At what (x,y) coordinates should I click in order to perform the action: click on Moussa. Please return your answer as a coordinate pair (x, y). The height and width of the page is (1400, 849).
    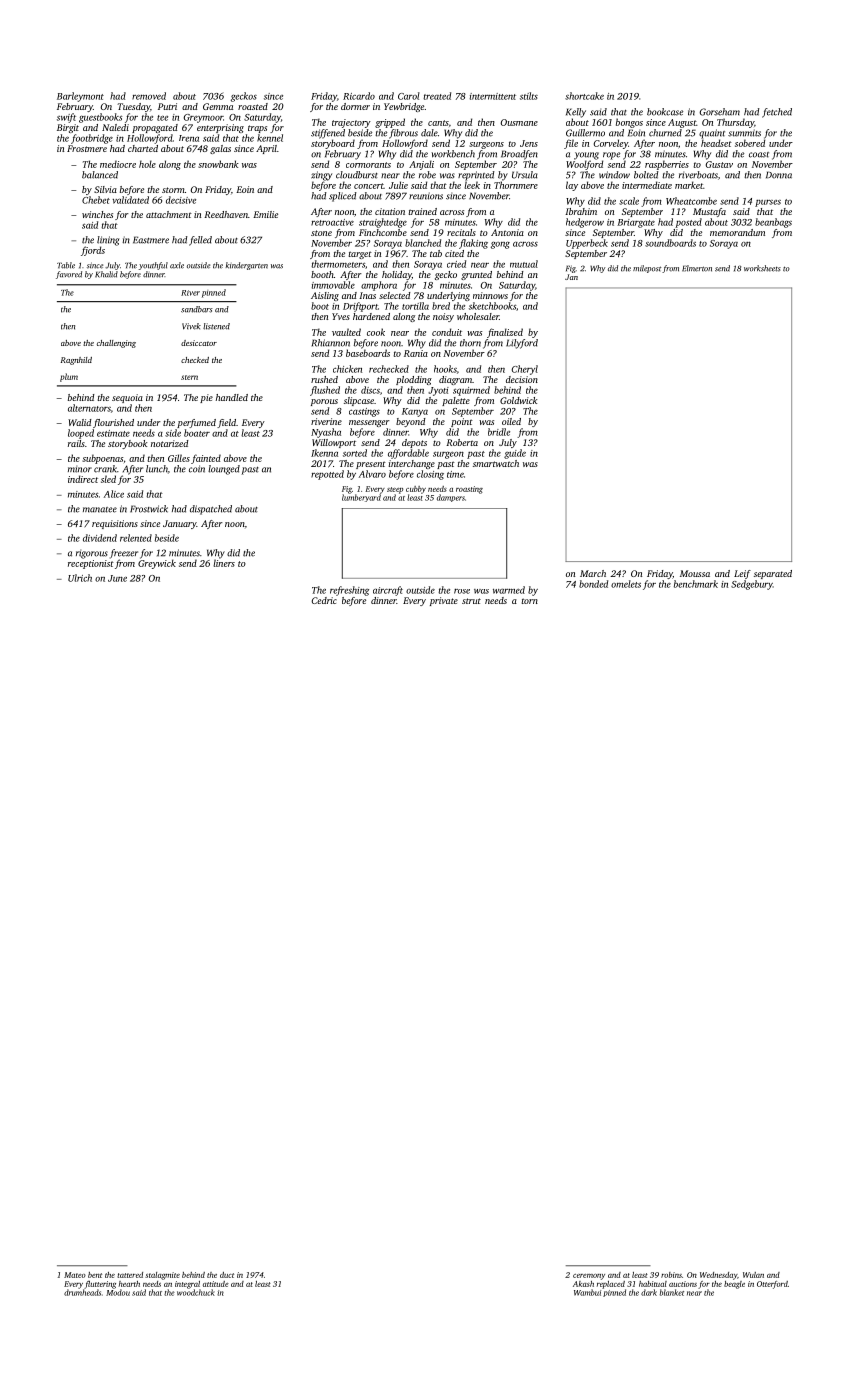
    Looking at the image, I should click on (695, 573).
